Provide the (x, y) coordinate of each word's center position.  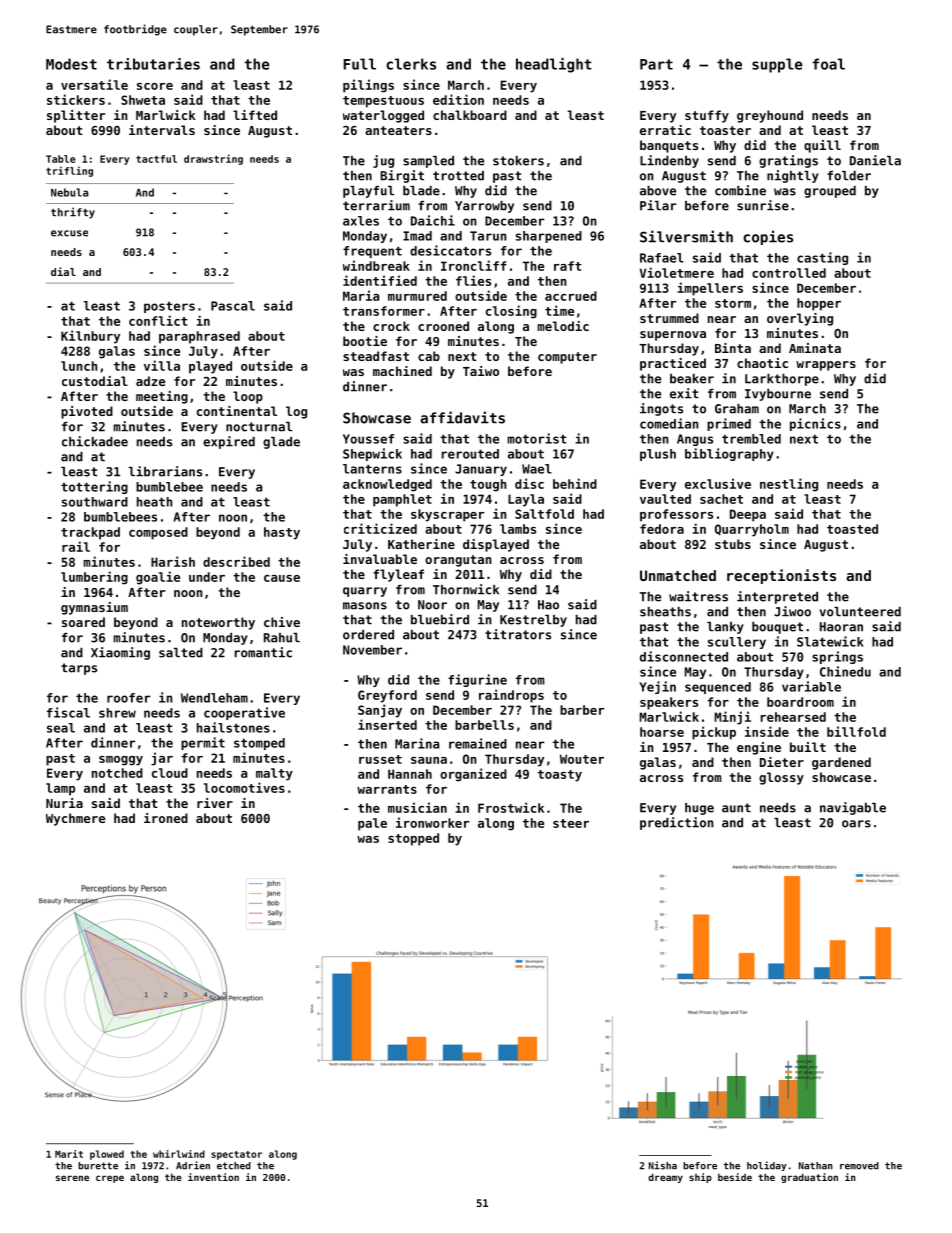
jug (383, 161)
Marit (69, 1154)
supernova (673, 336)
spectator (236, 1155)
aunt (736, 808)
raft (568, 266)
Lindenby (669, 161)
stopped (413, 839)
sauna (429, 760)
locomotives (244, 787)
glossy (781, 778)
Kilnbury (90, 337)
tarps (79, 669)
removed (859, 1166)
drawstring (213, 159)
